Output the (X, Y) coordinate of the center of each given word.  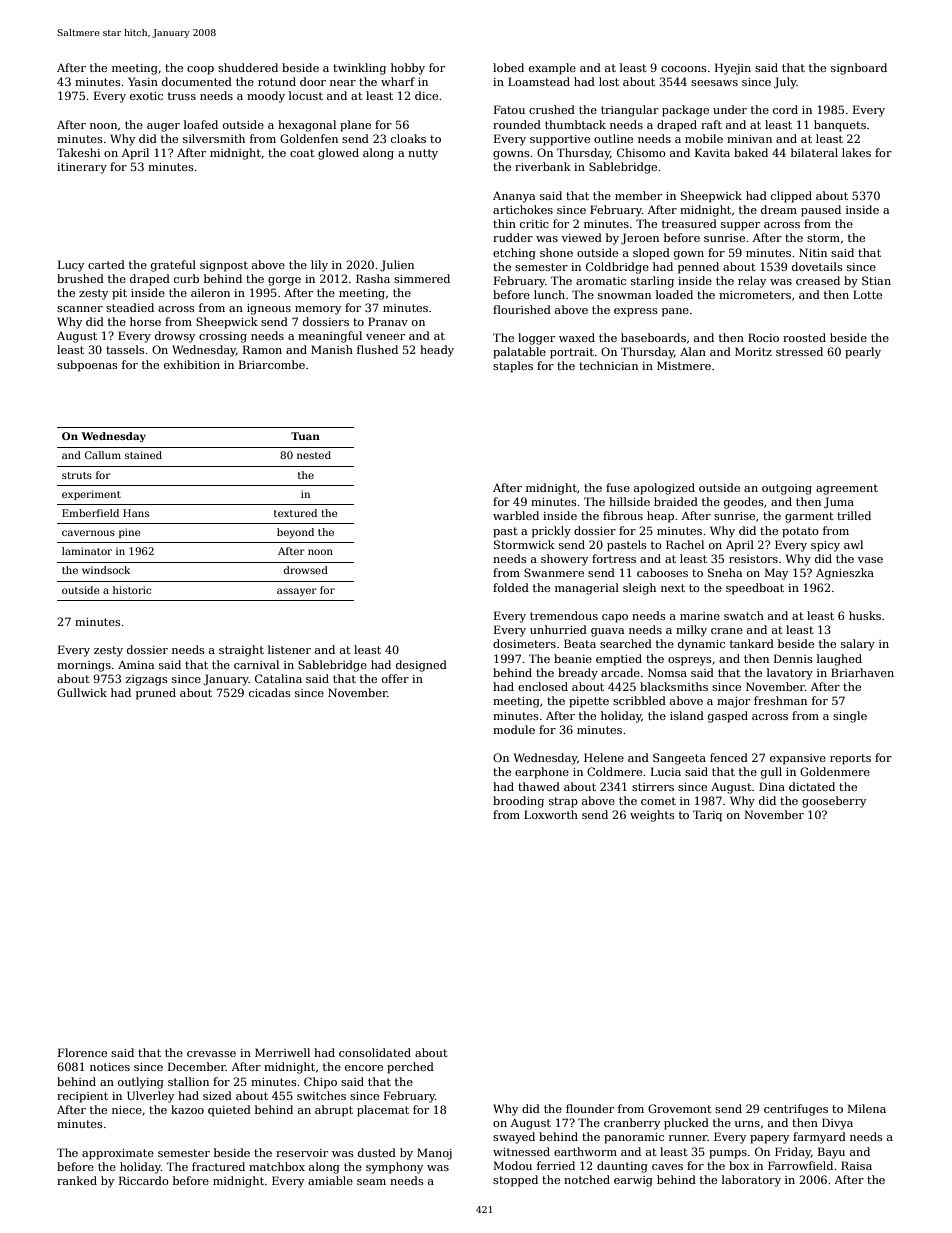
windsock (106, 570)
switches (321, 1095)
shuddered (248, 67)
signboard (859, 69)
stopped (515, 1181)
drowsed (306, 570)
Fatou (509, 109)
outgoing (787, 489)
